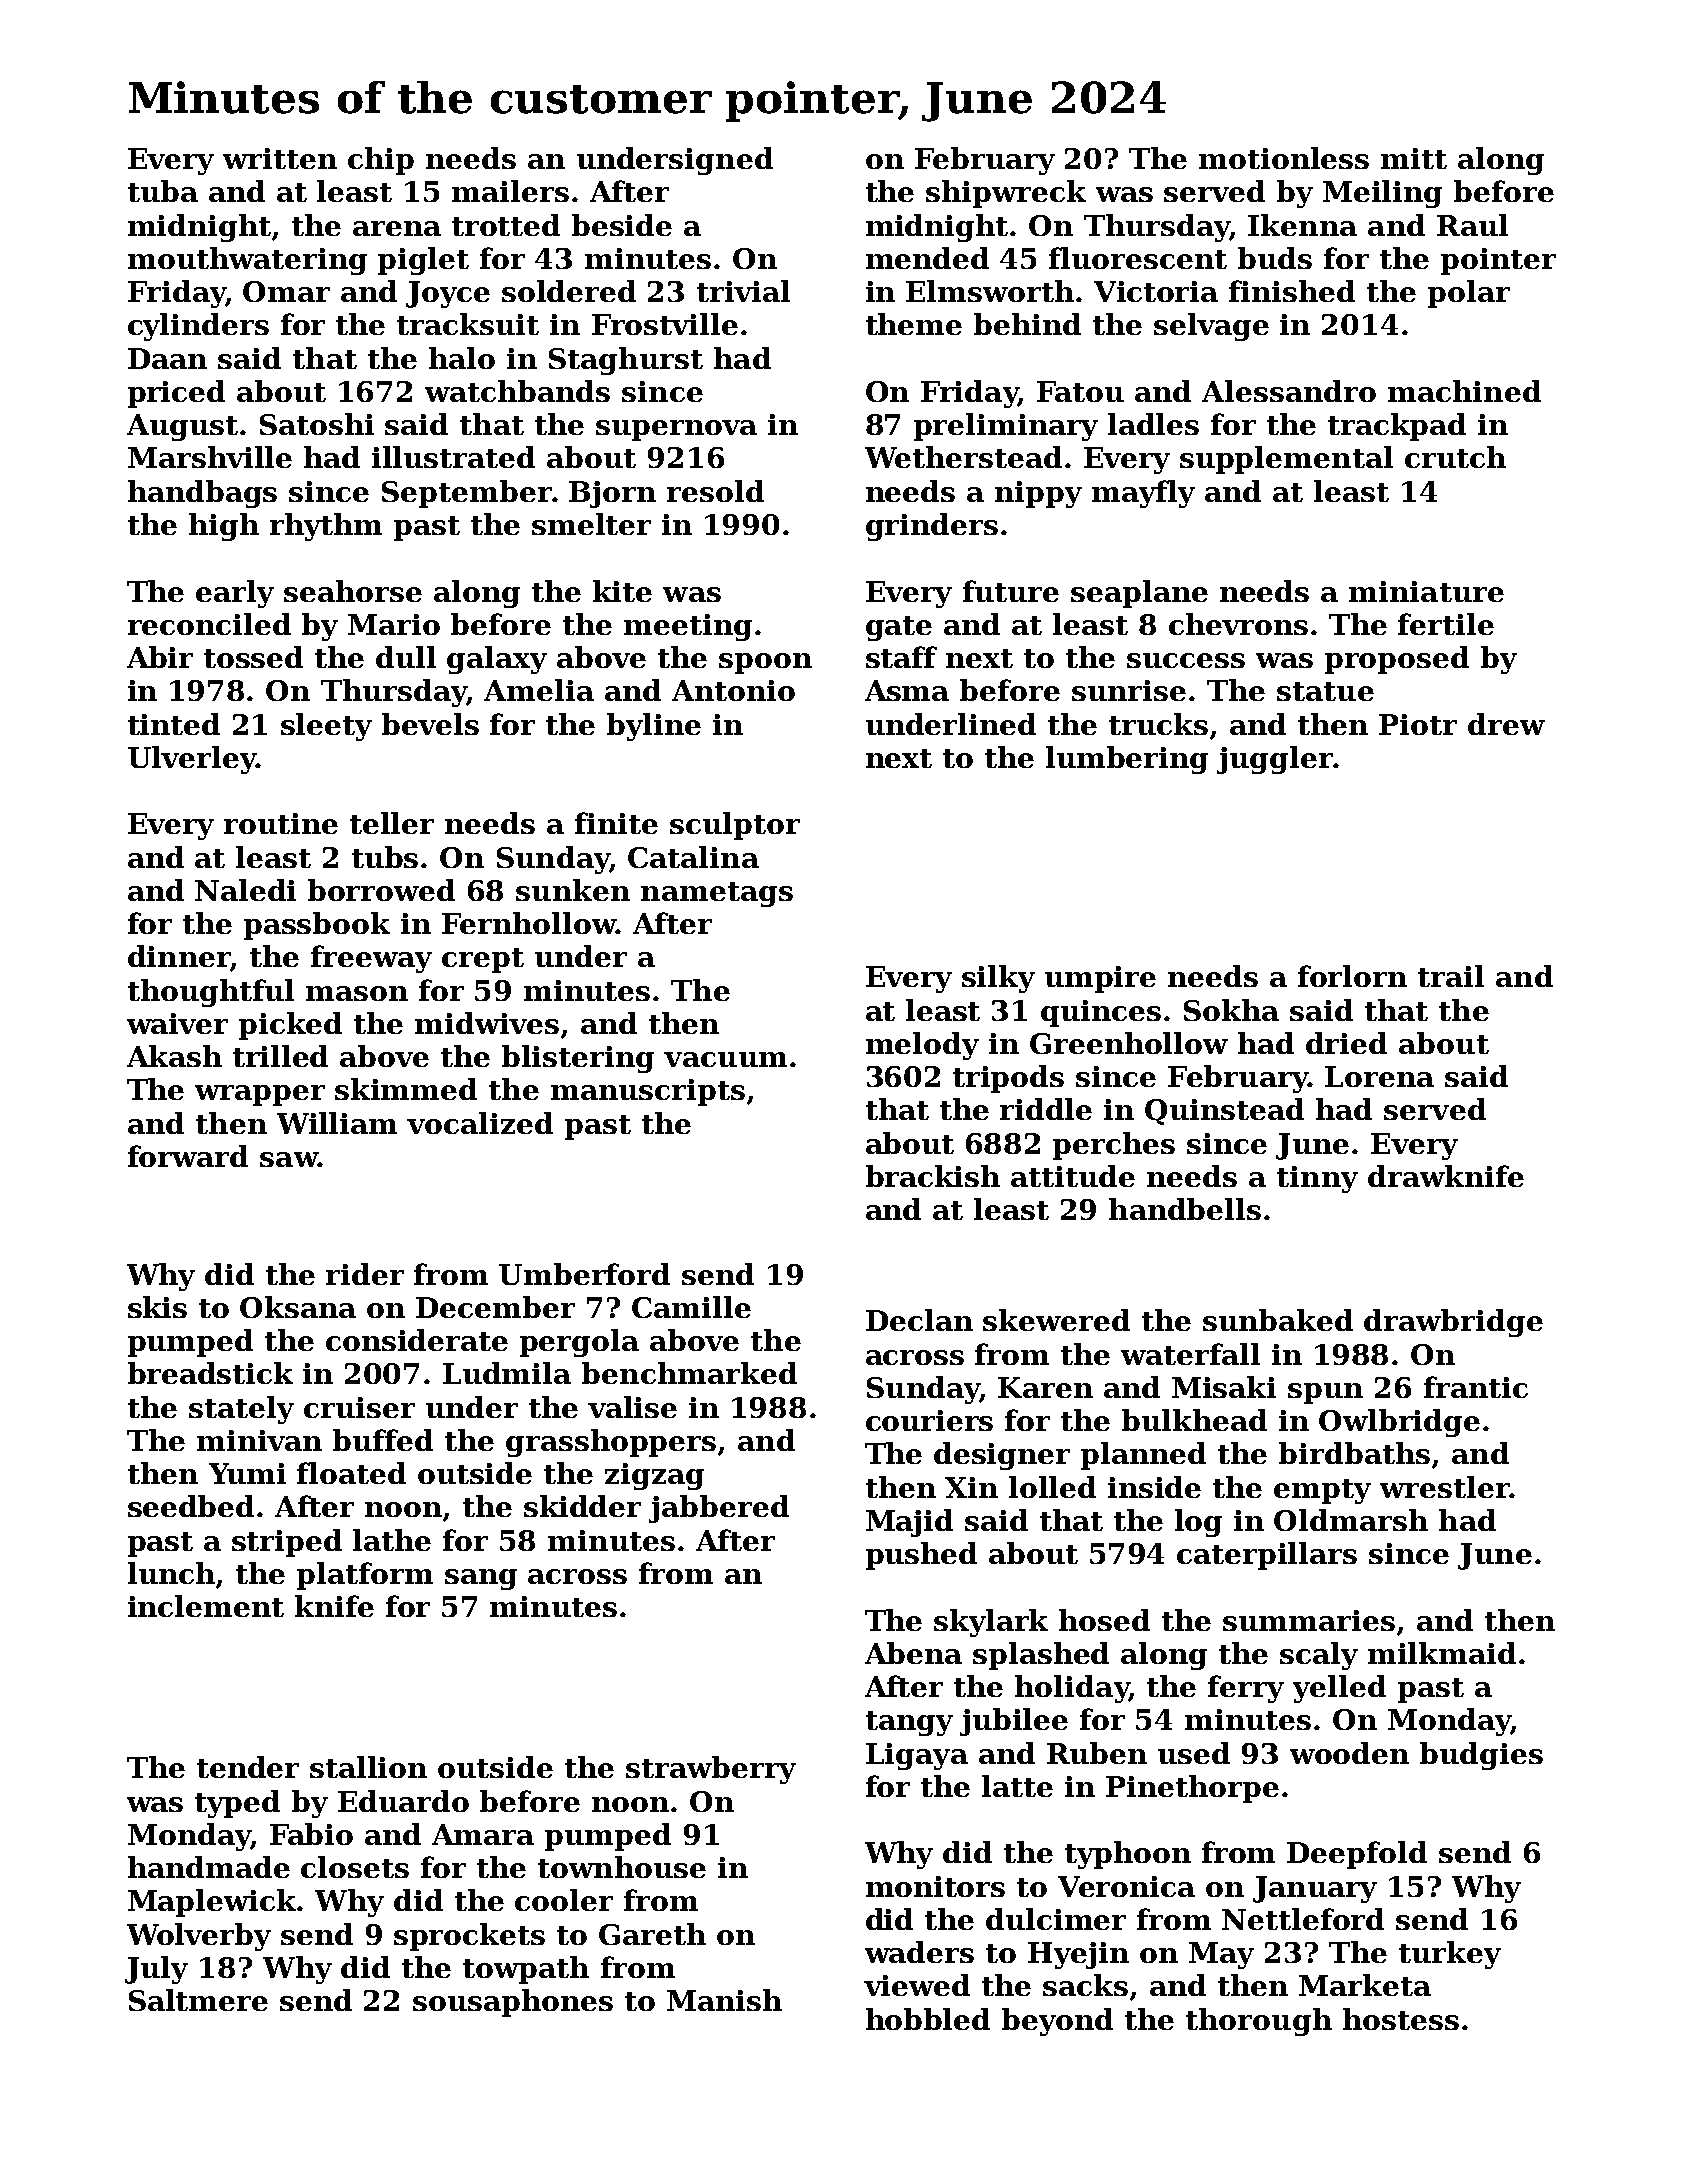 Image resolution: width=1683 pixels, height=2178 pixels. What do you see at coordinates (513, 2003) in the document?
I see `sousaphones` at bounding box center [513, 2003].
